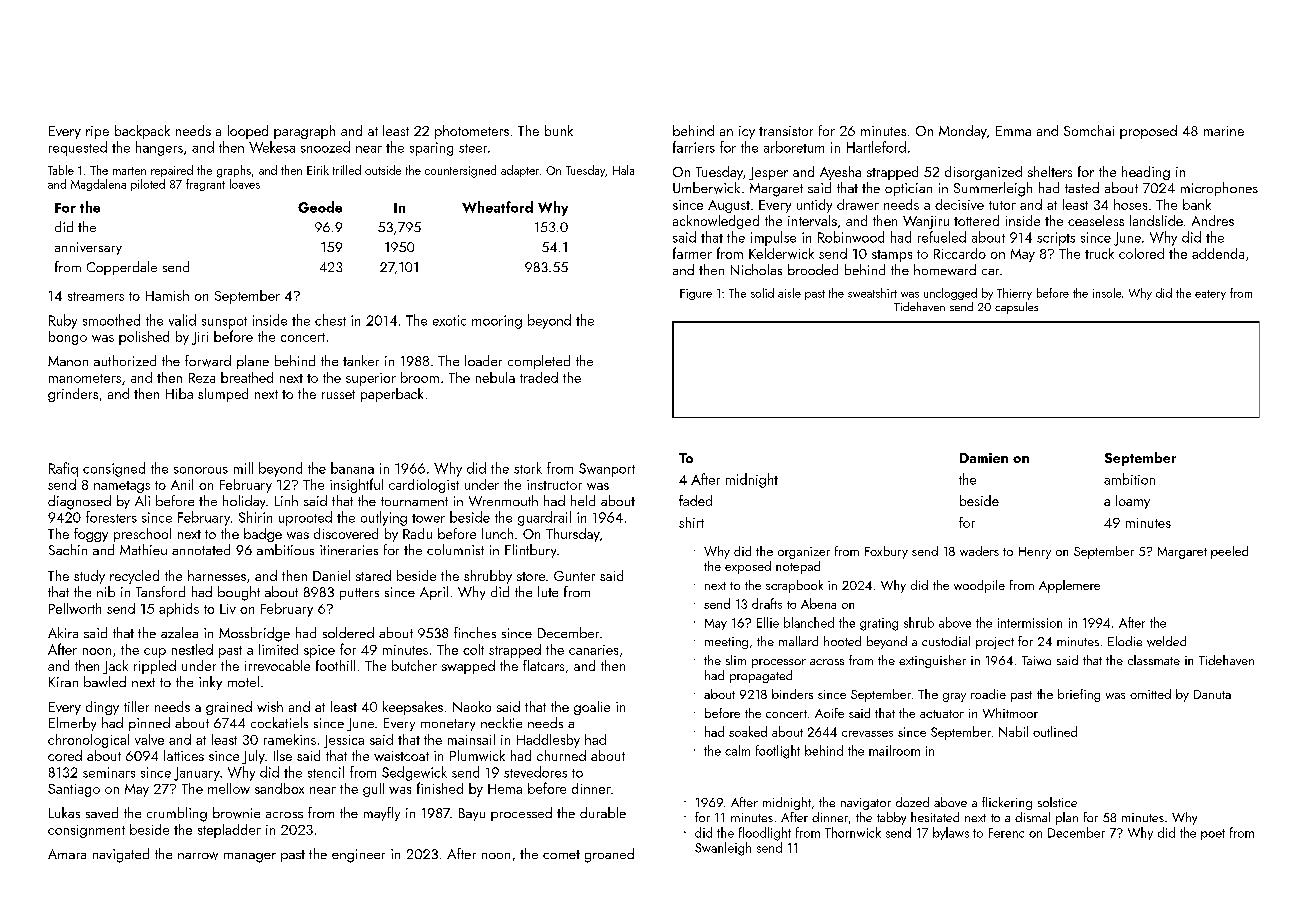  What do you see at coordinates (248, 132) in the page?
I see `looped` at bounding box center [248, 132].
